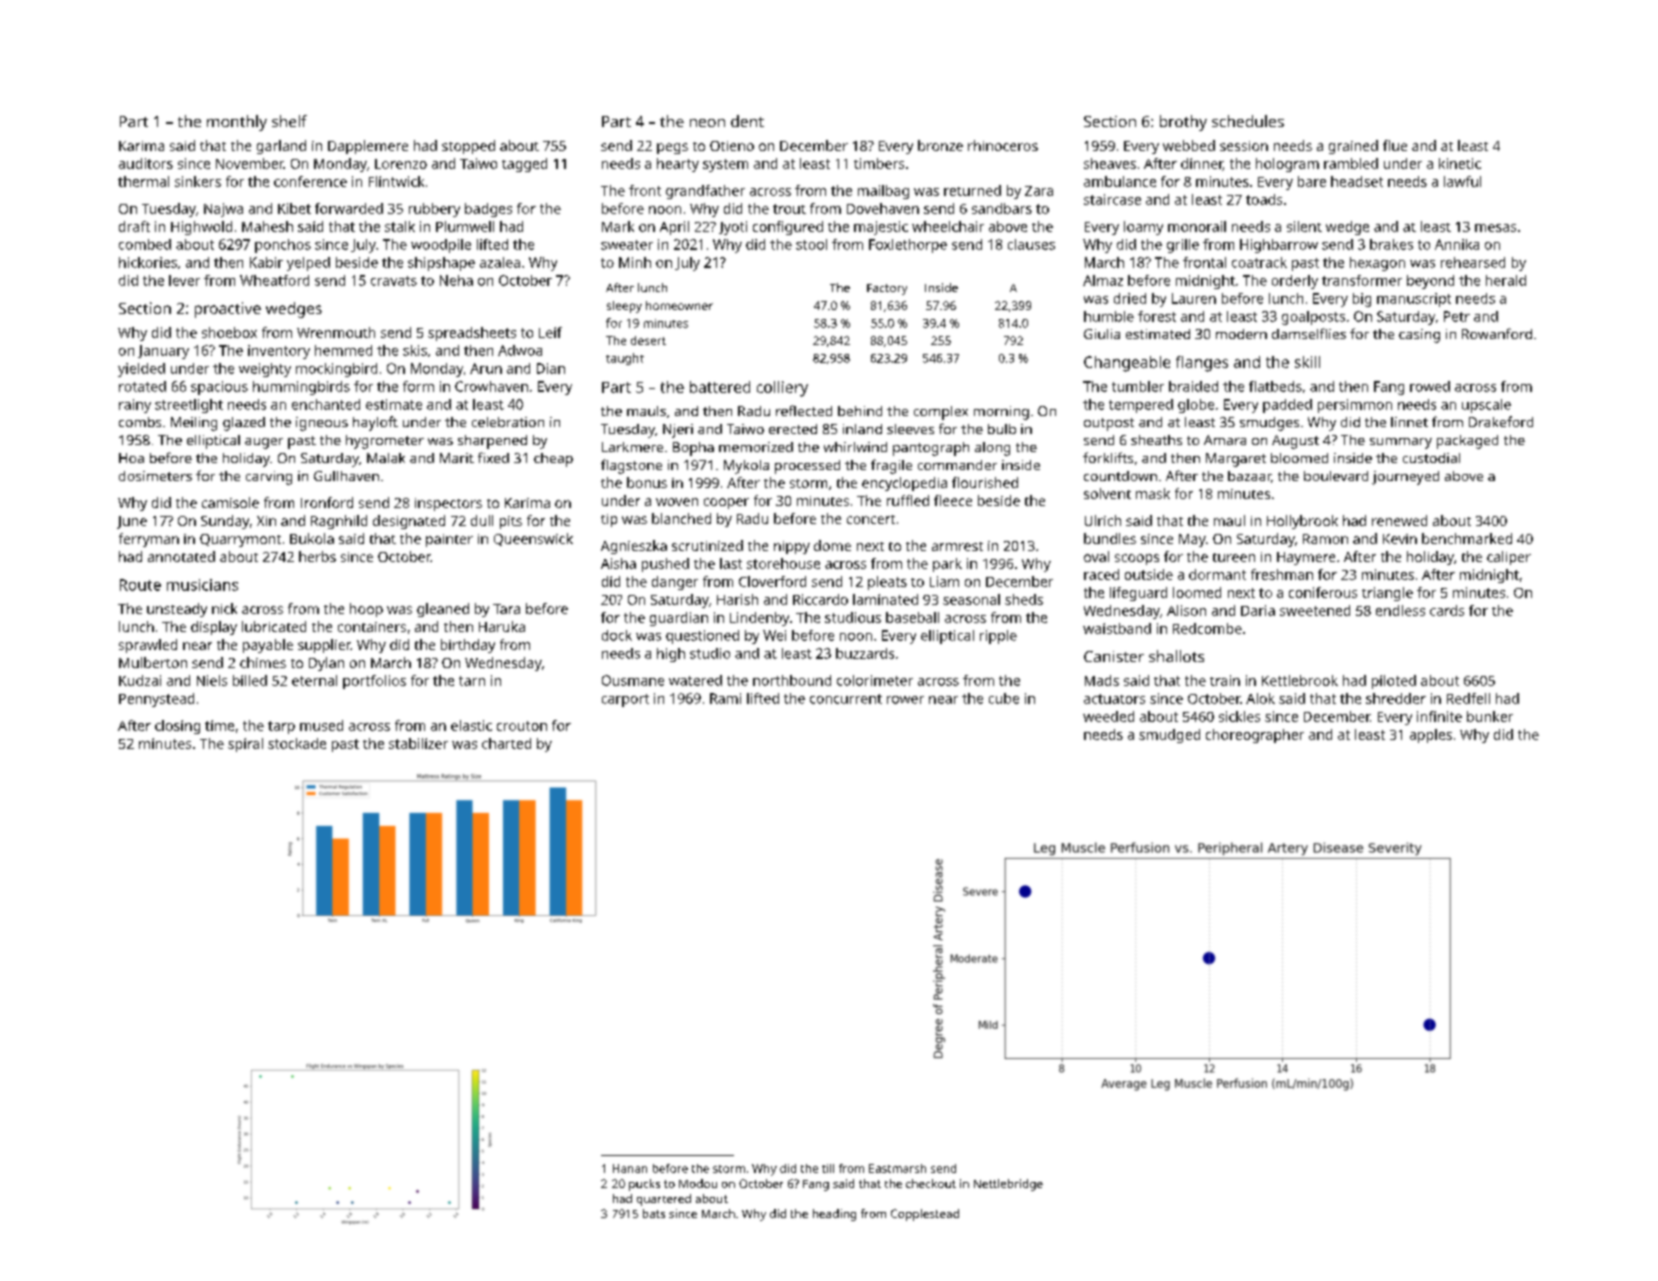  Describe the element at coordinates (140, 585) in the screenshot. I see `Route` at that location.
